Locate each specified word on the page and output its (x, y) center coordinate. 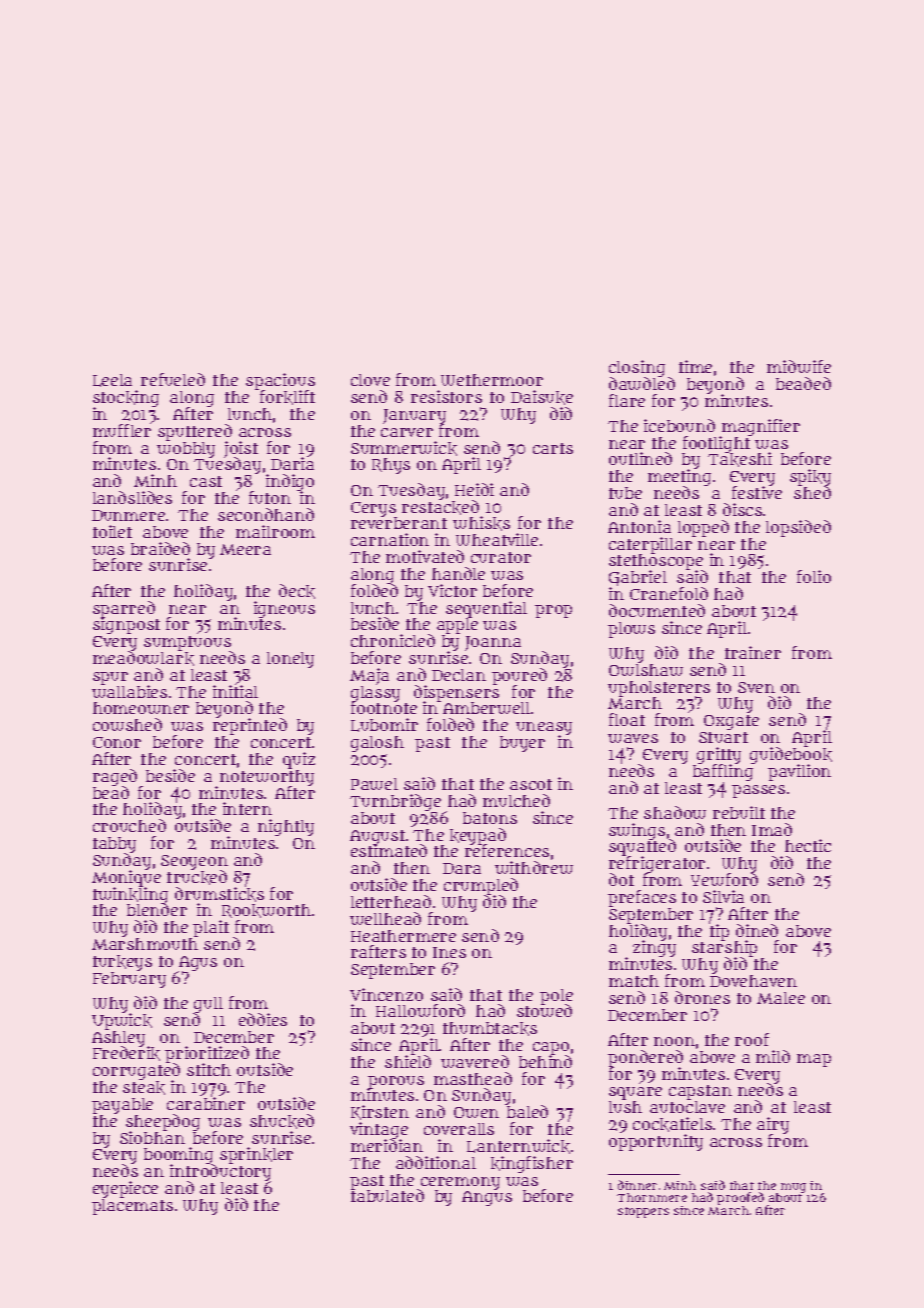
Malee (781, 998)
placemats (132, 1207)
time (695, 366)
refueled (173, 379)
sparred (124, 609)
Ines (449, 952)
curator (501, 557)
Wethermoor (492, 380)
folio (814, 576)
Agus (197, 964)
